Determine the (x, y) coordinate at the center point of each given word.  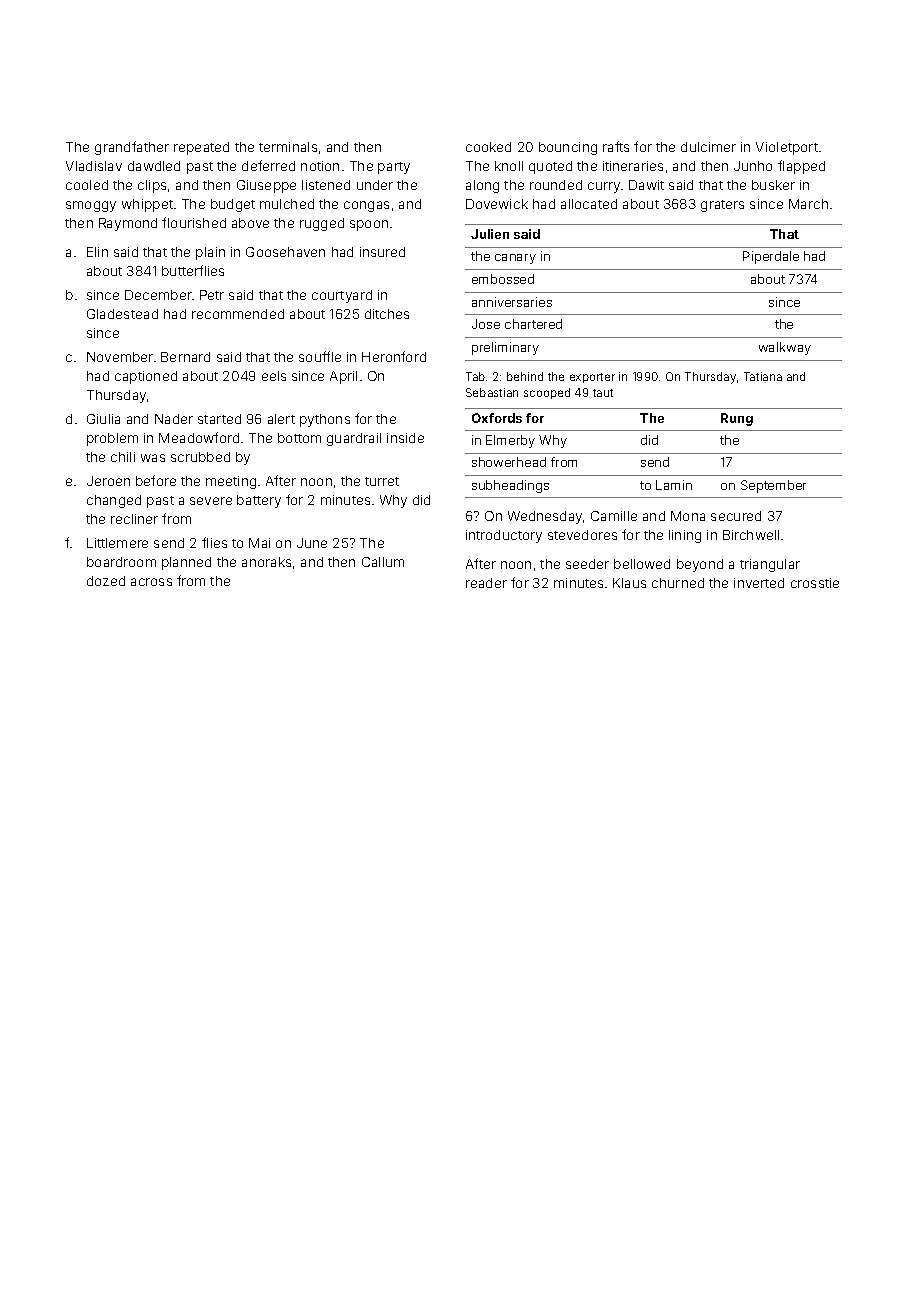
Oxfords (497, 418)
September (773, 486)
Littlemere (117, 543)
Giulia (103, 419)
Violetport (787, 148)
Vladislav (94, 166)
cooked (488, 147)
